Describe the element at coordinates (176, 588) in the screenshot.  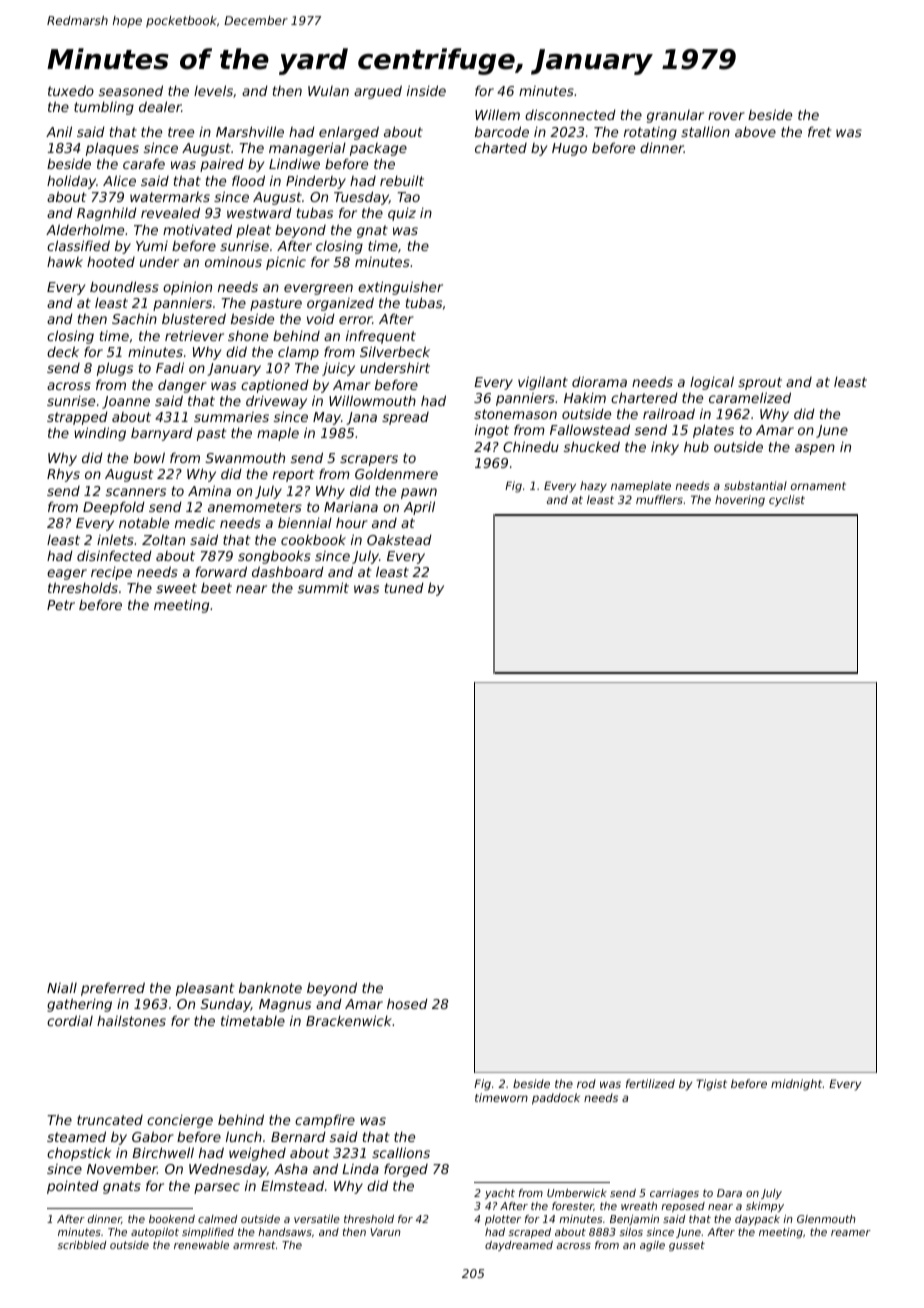
I see `sweet` at that location.
